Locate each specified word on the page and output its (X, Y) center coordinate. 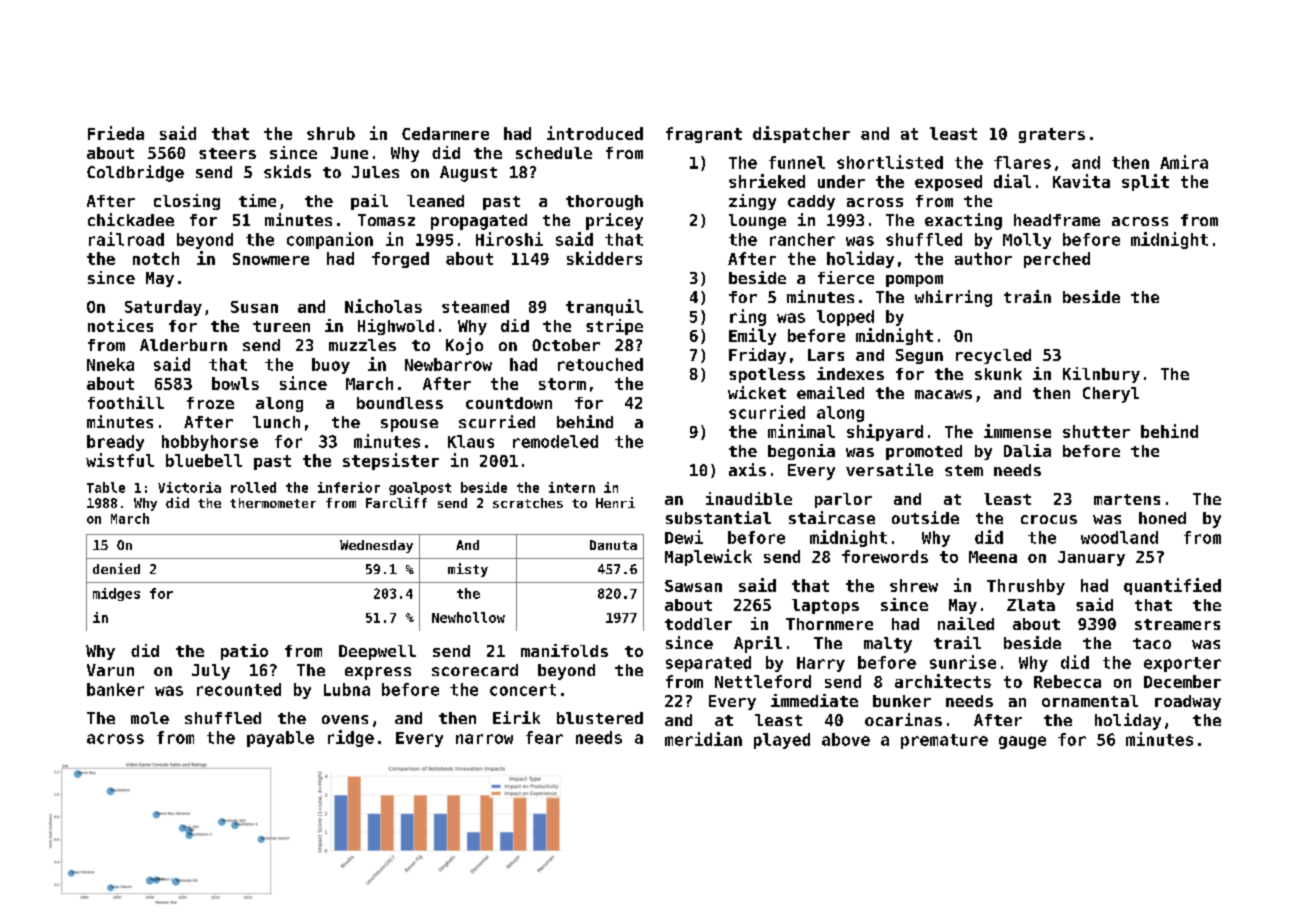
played (782, 741)
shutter (1096, 431)
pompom (914, 281)
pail (369, 202)
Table (106, 487)
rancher (802, 239)
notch (156, 258)
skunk (998, 374)
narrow (484, 739)
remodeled (555, 441)
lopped (845, 318)
